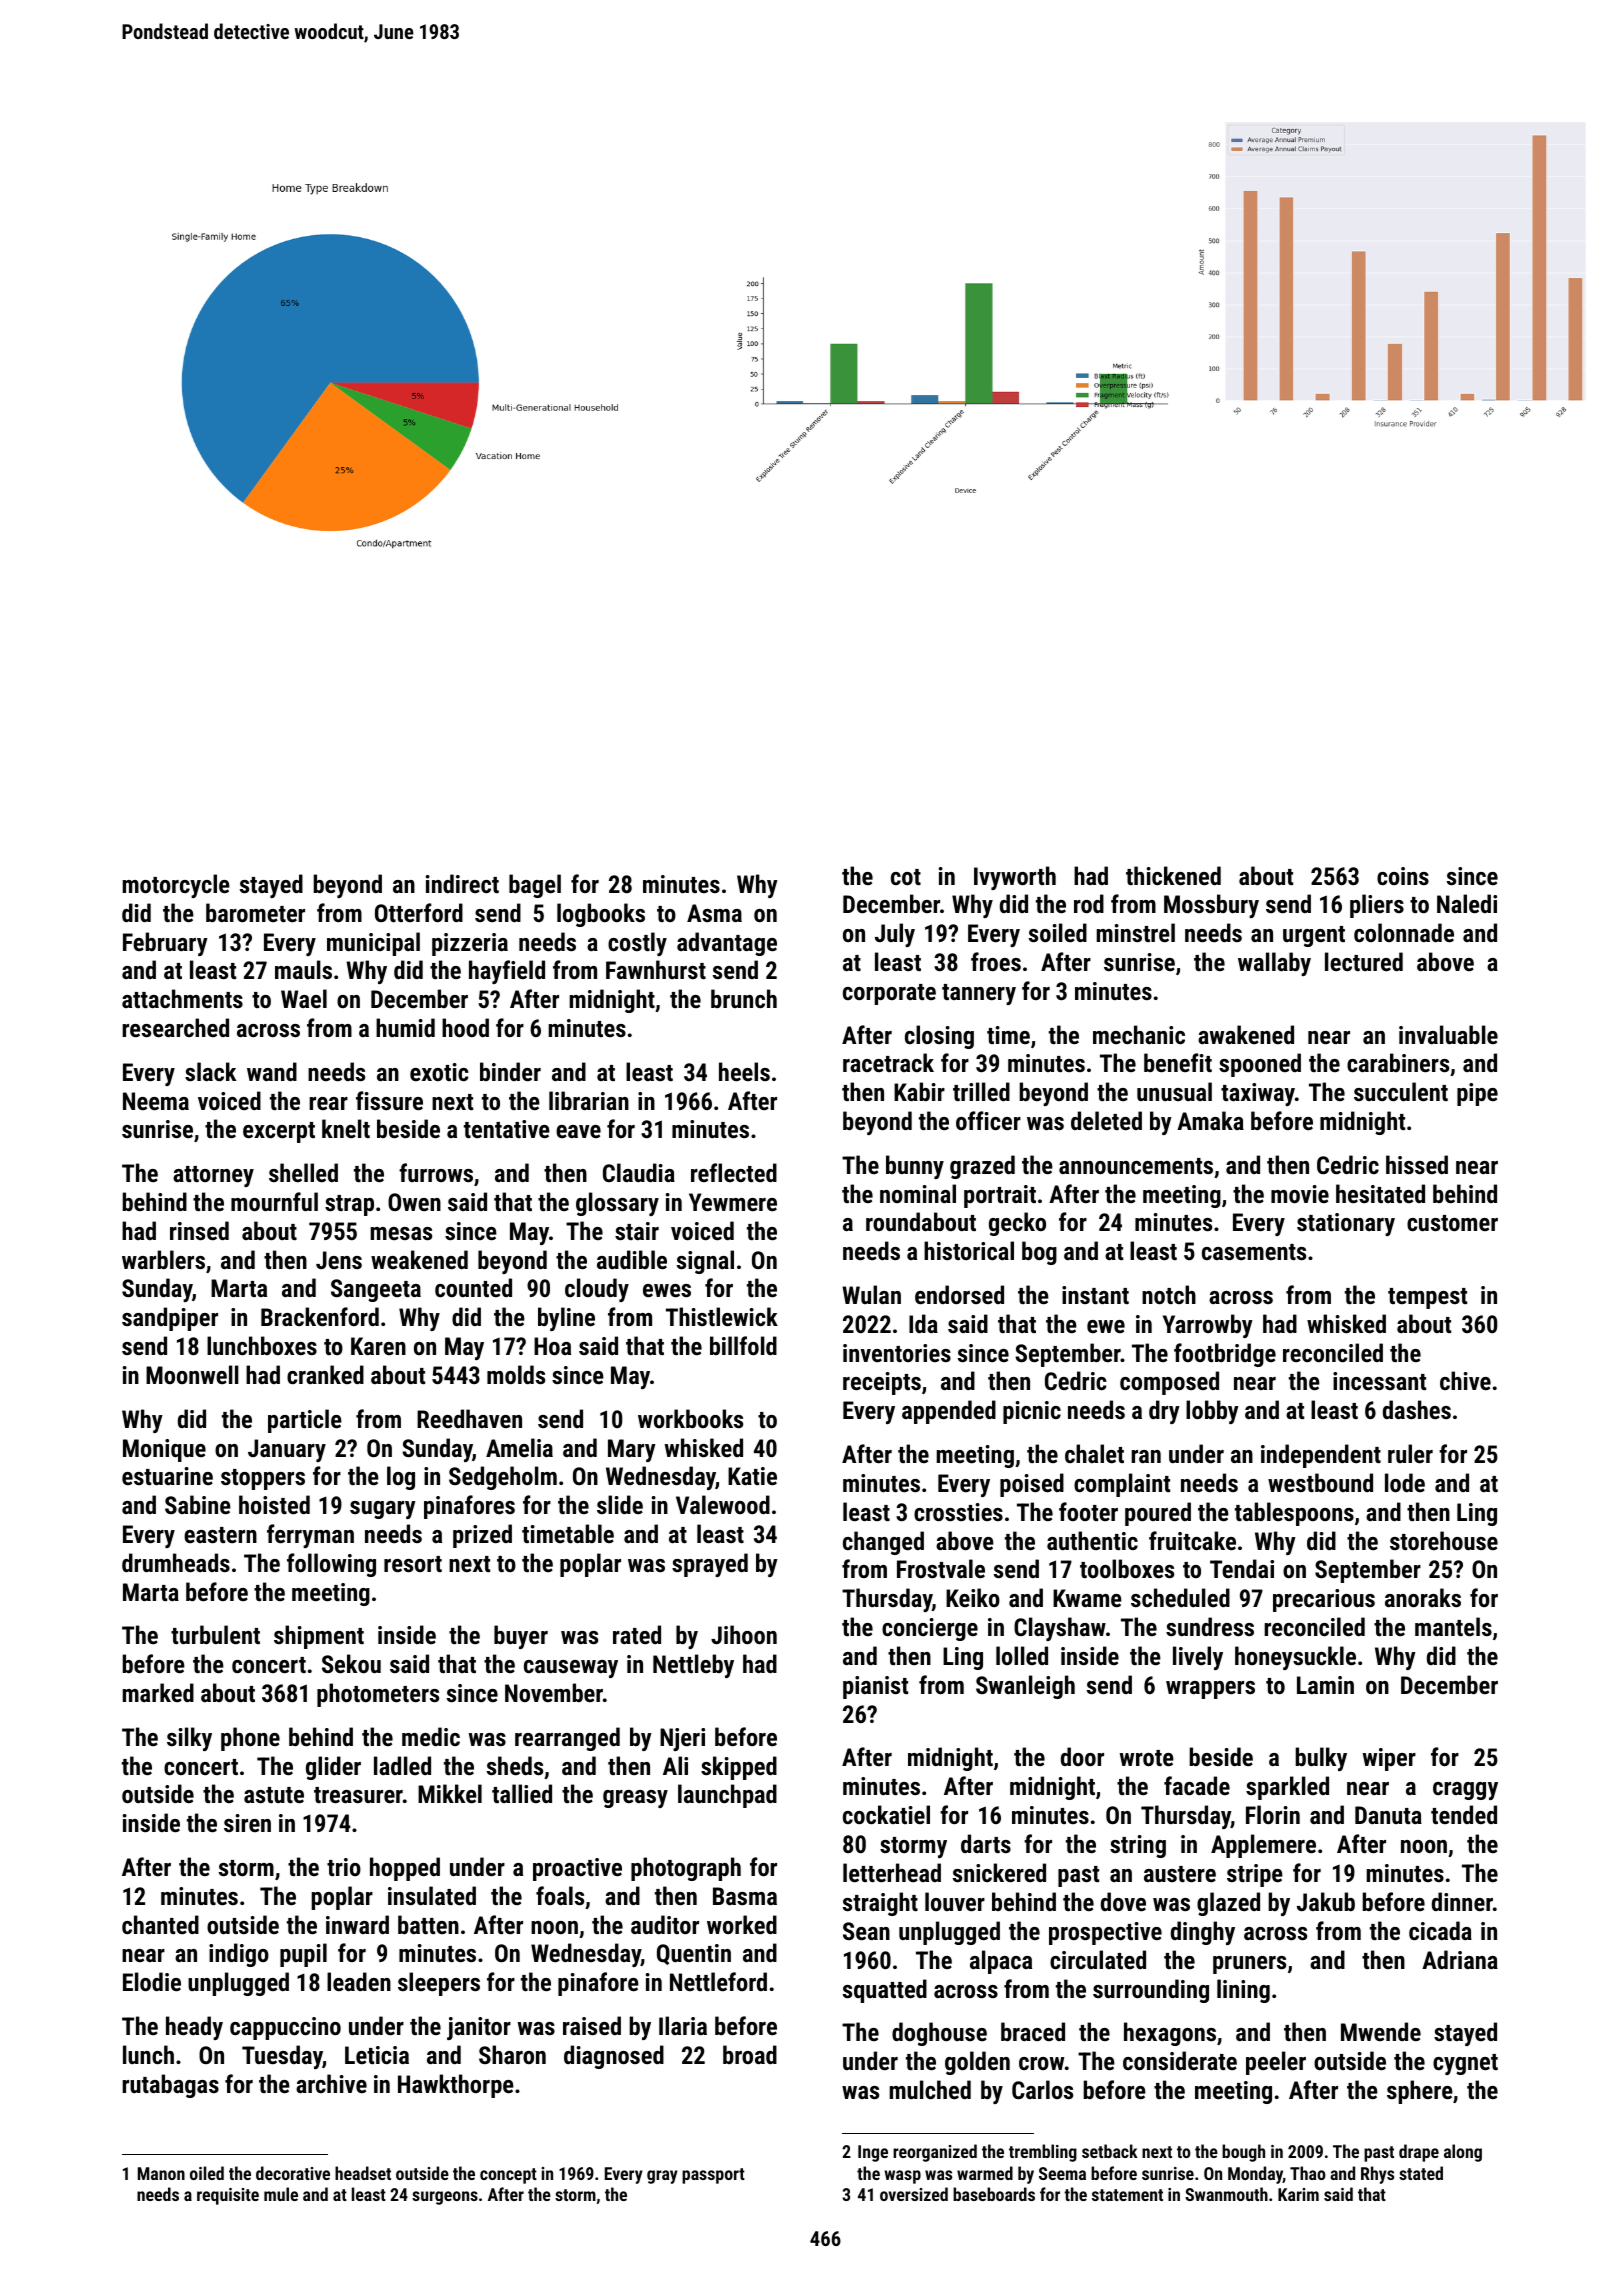 The image size is (1620, 2292). Describe the element at coordinates (880, 1904) in the screenshot. I see `straight` at that location.
